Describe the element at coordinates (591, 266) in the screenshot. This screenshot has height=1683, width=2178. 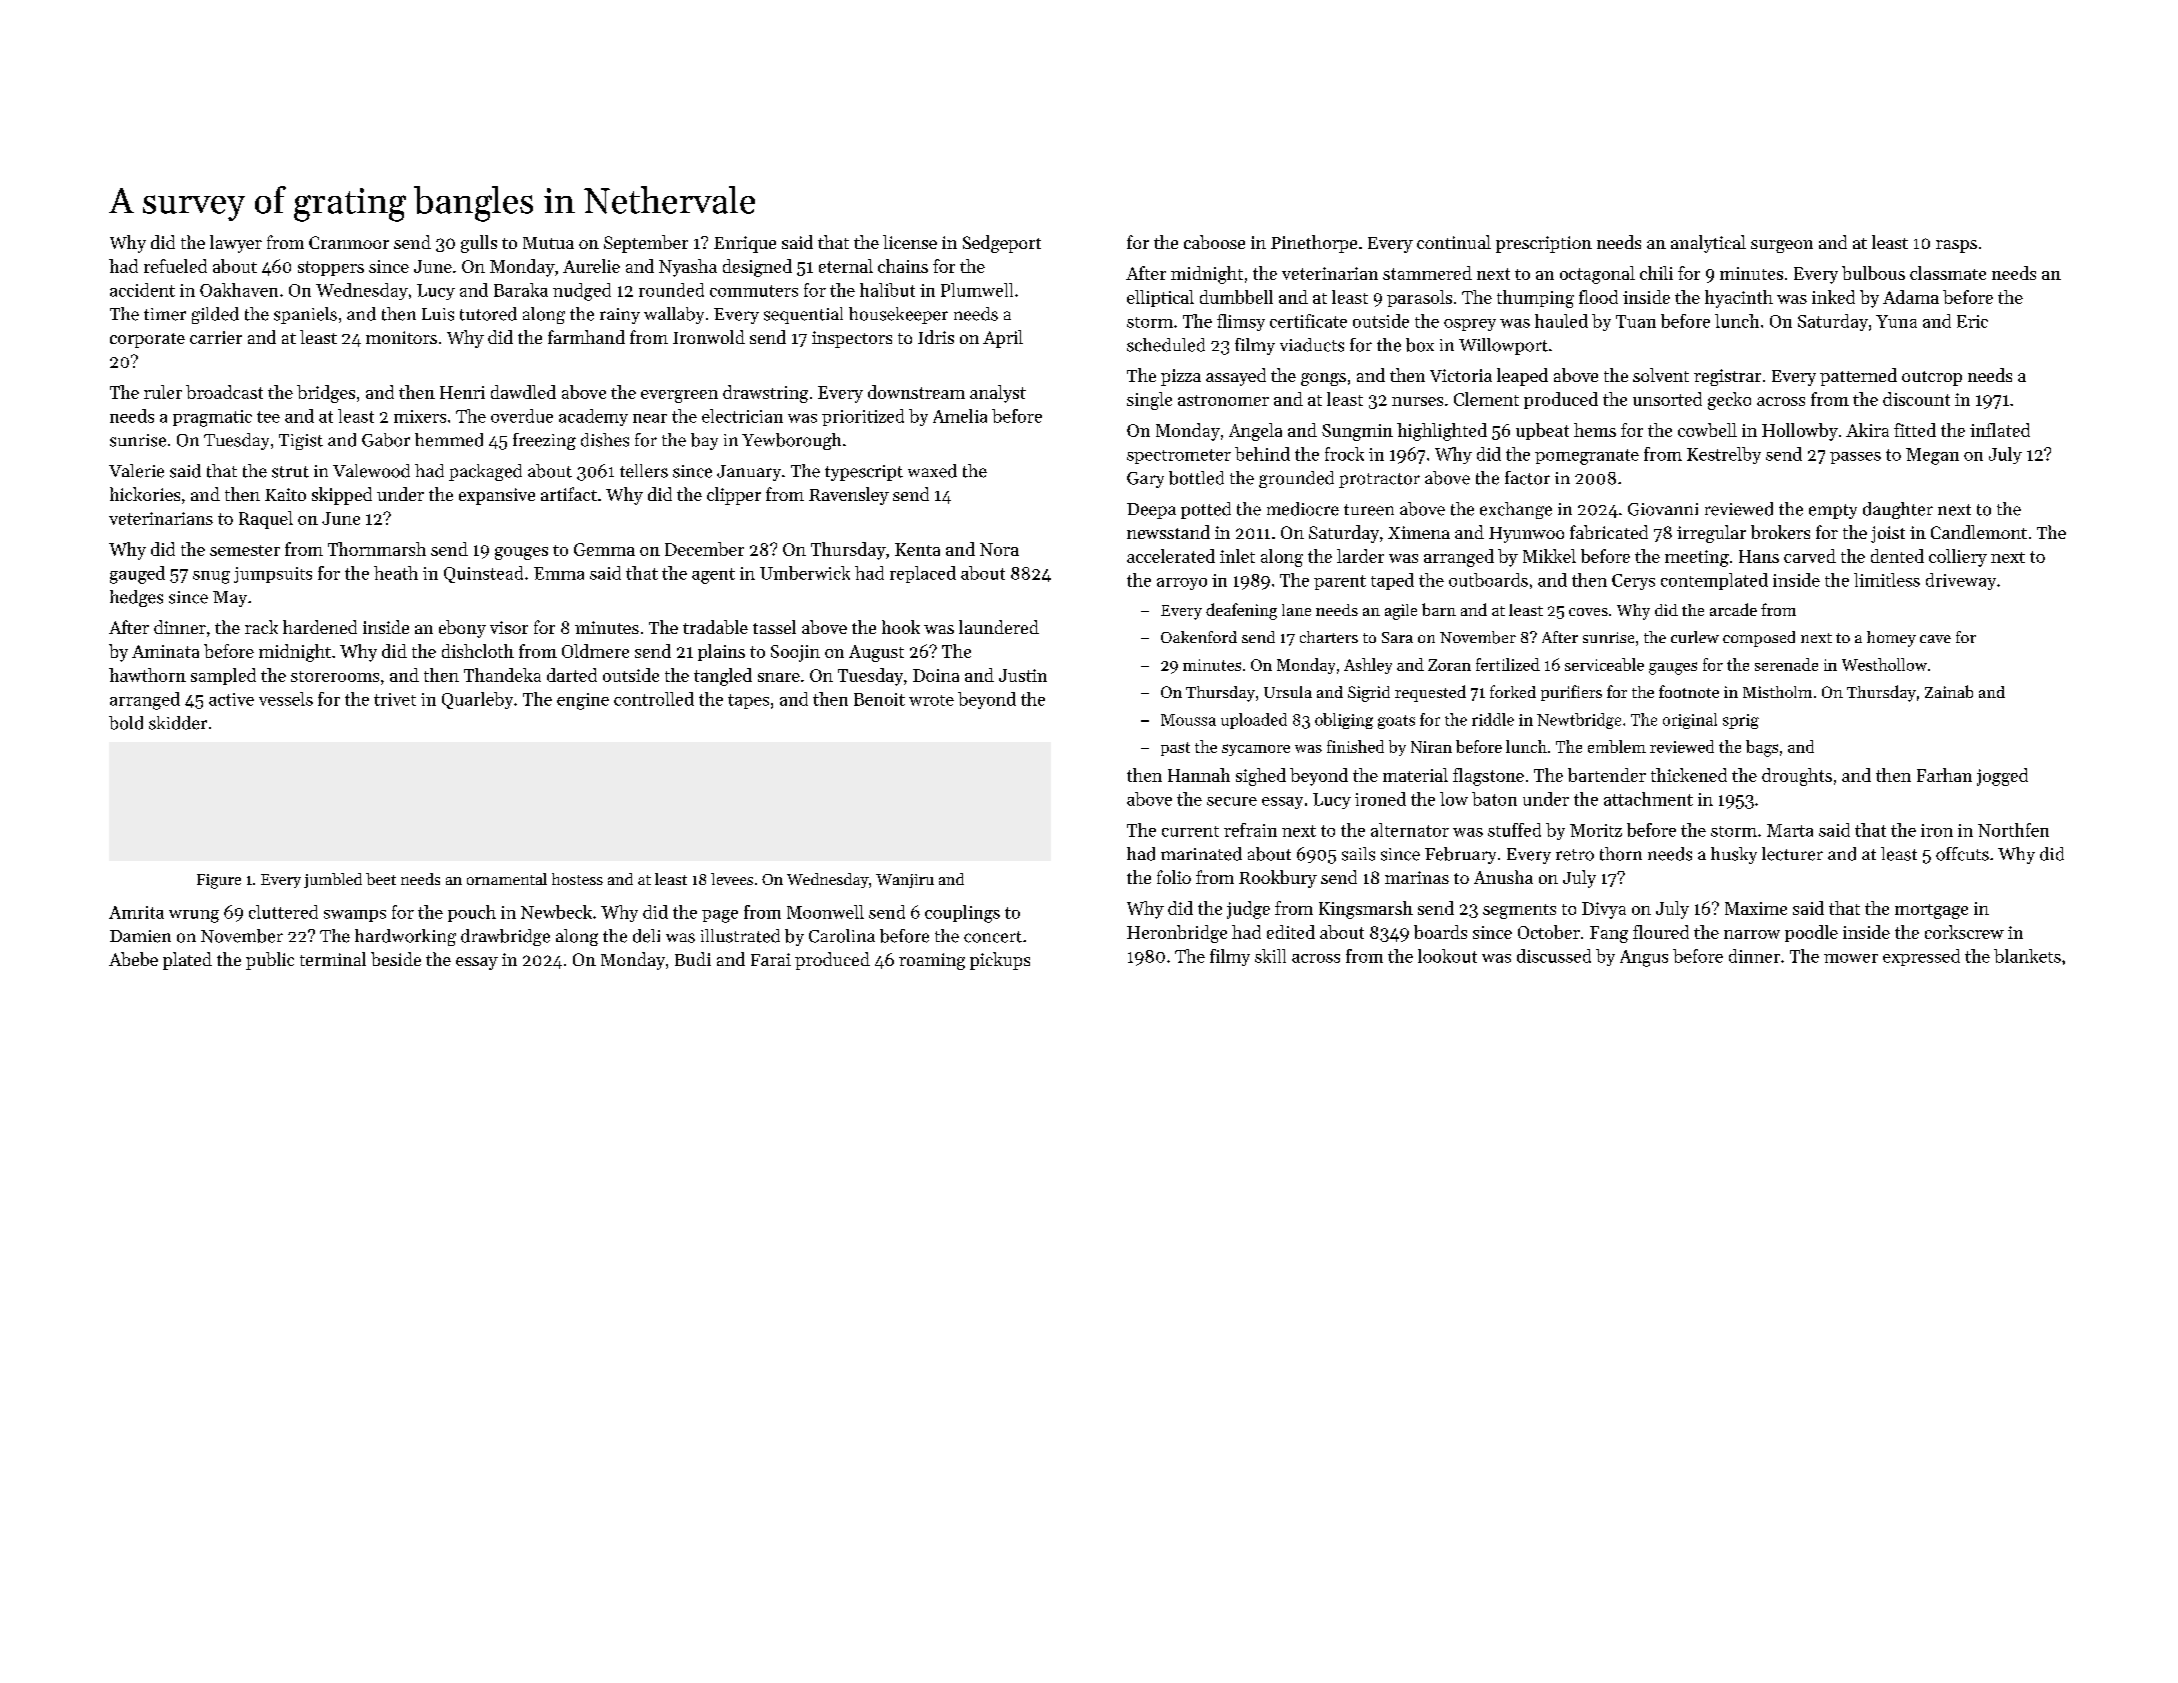
I see `Aurelie` at that location.
